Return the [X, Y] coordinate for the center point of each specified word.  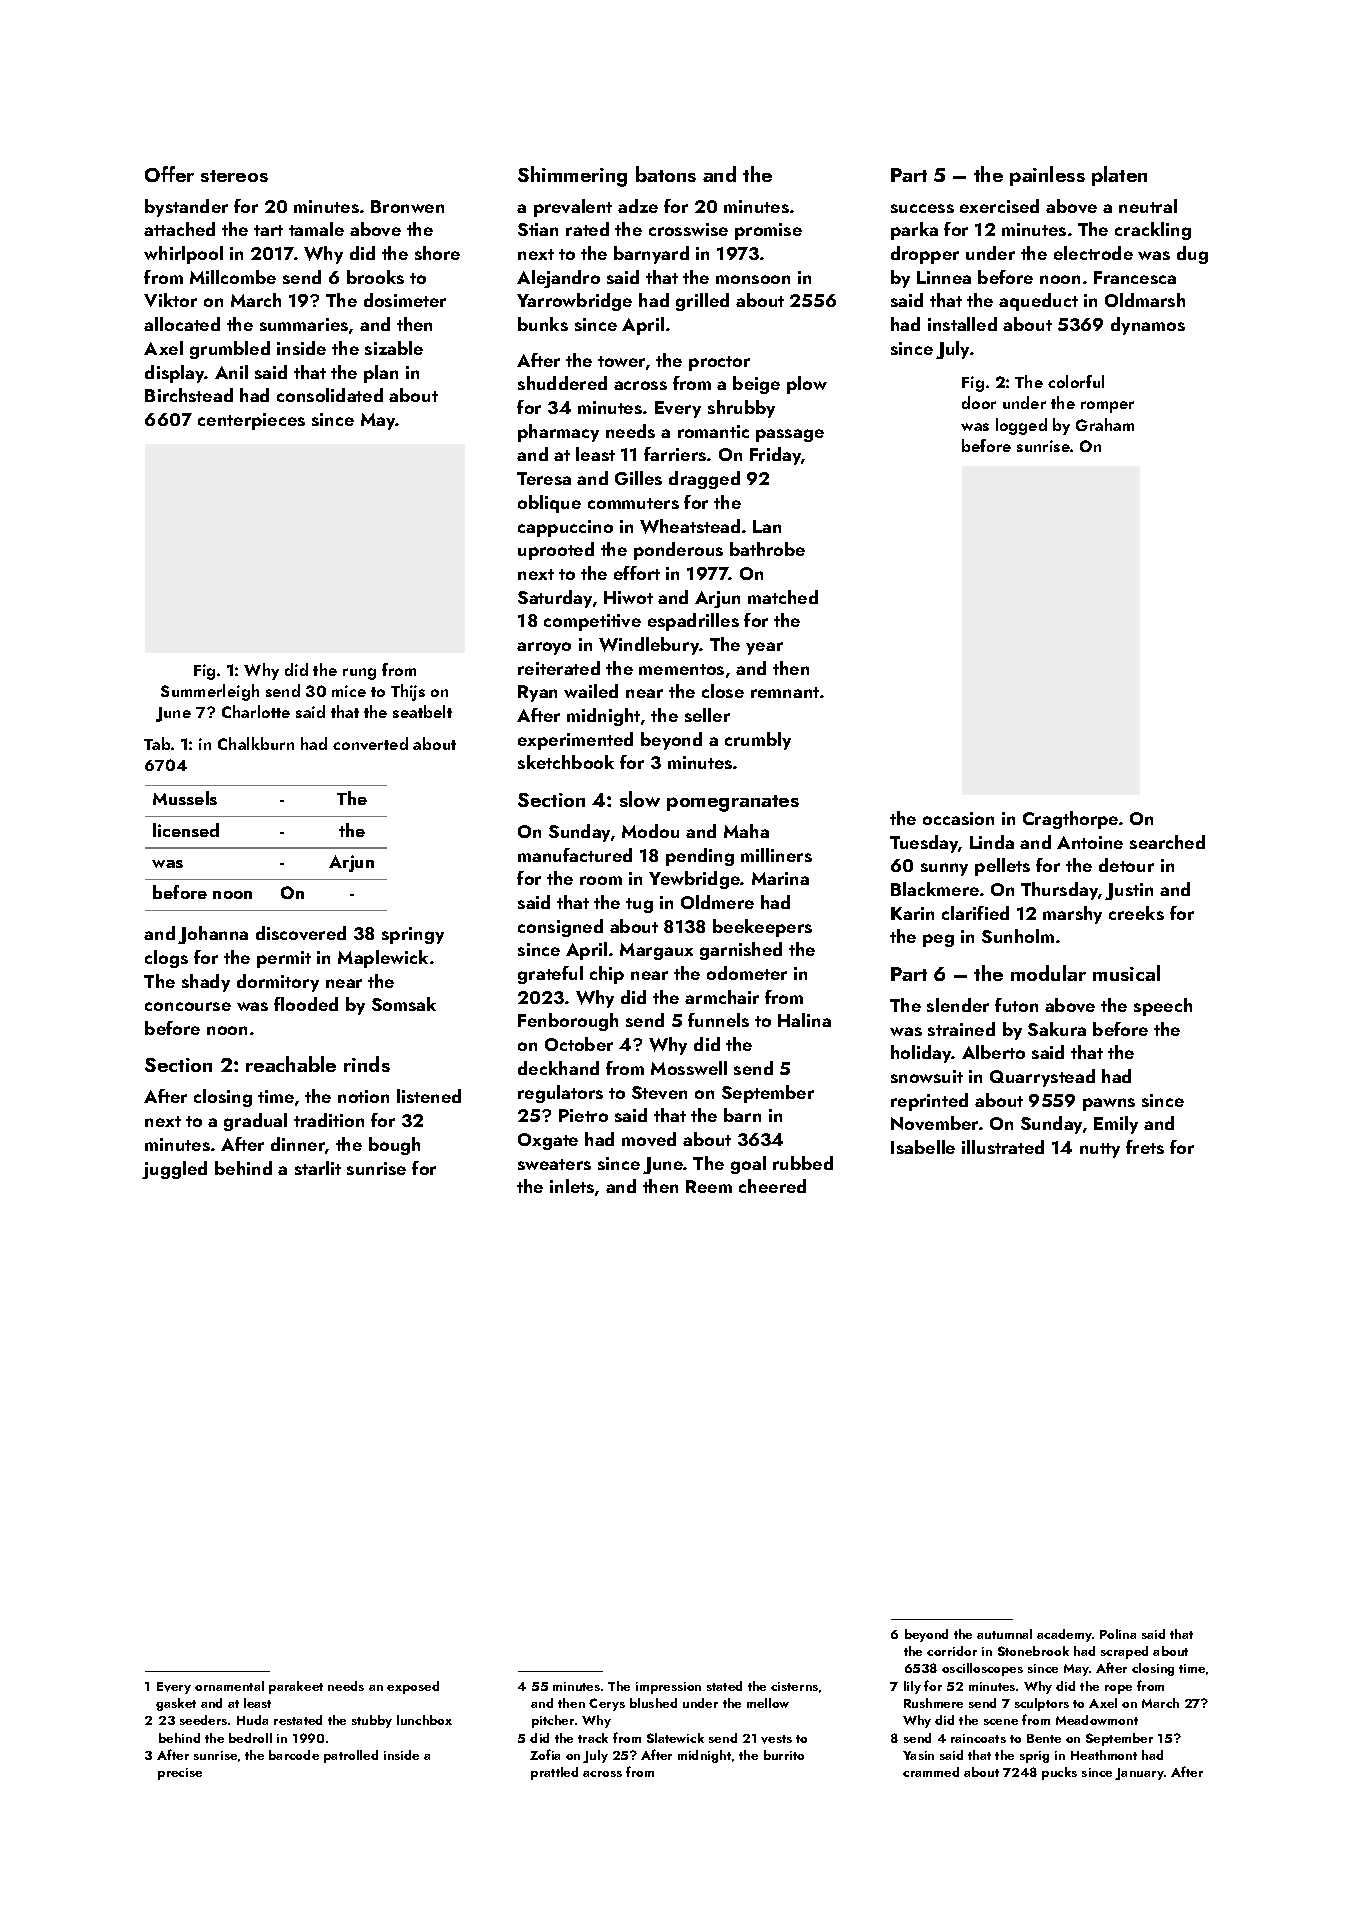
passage [790, 435]
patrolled [351, 1756]
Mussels [185, 798]
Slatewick [675, 1738]
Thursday [1059, 891]
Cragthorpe [1070, 820]
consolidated [330, 395]
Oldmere [717, 902]
